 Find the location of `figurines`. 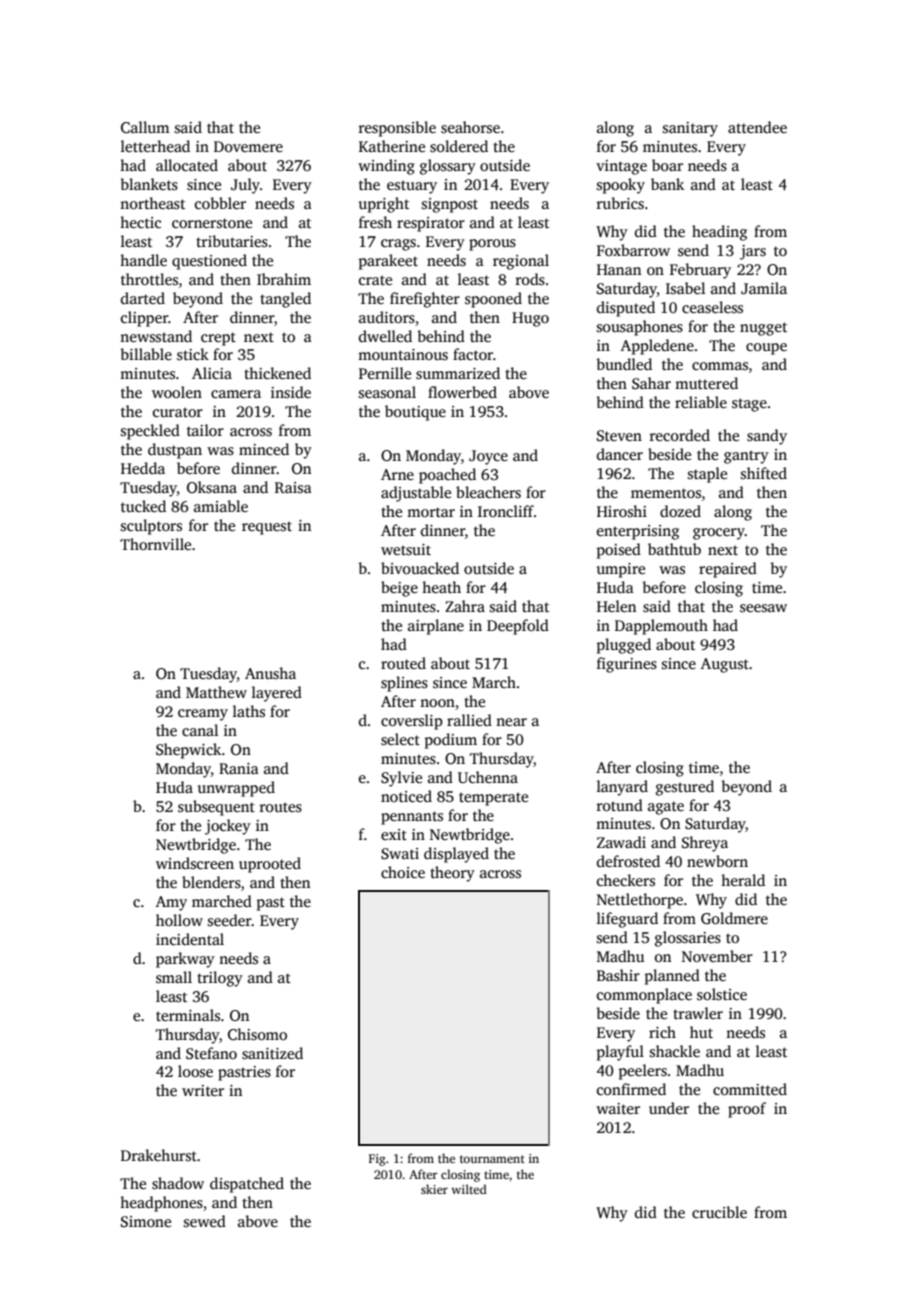

figurines is located at coordinates (627, 665).
